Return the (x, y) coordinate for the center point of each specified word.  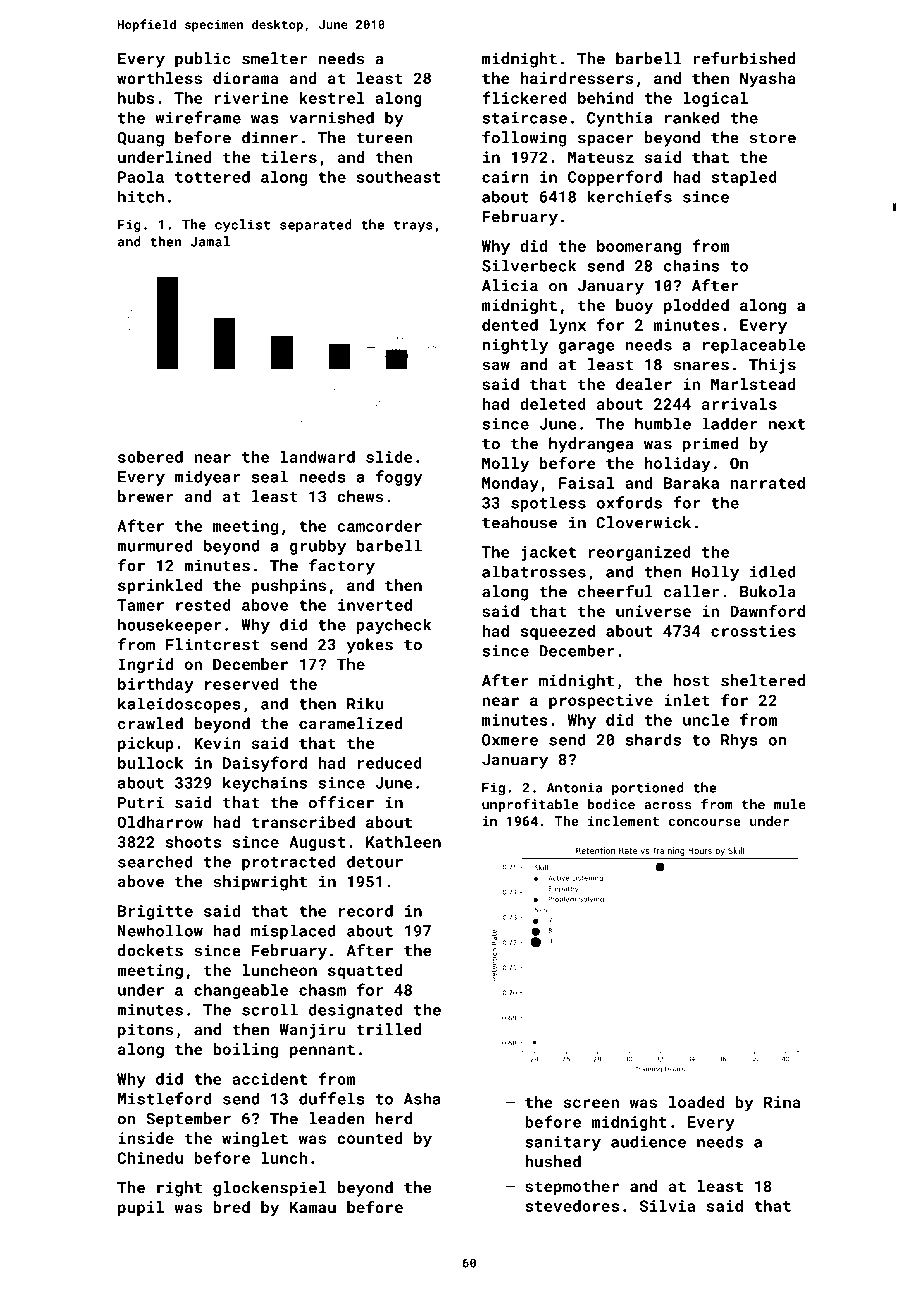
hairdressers (577, 78)
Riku (365, 703)
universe (653, 611)
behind (605, 98)
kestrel (332, 98)
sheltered (763, 680)
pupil (141, 1208)
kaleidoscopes (179, 705)
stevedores (572, 1206)
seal (270, 476)
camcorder (379, 526)
